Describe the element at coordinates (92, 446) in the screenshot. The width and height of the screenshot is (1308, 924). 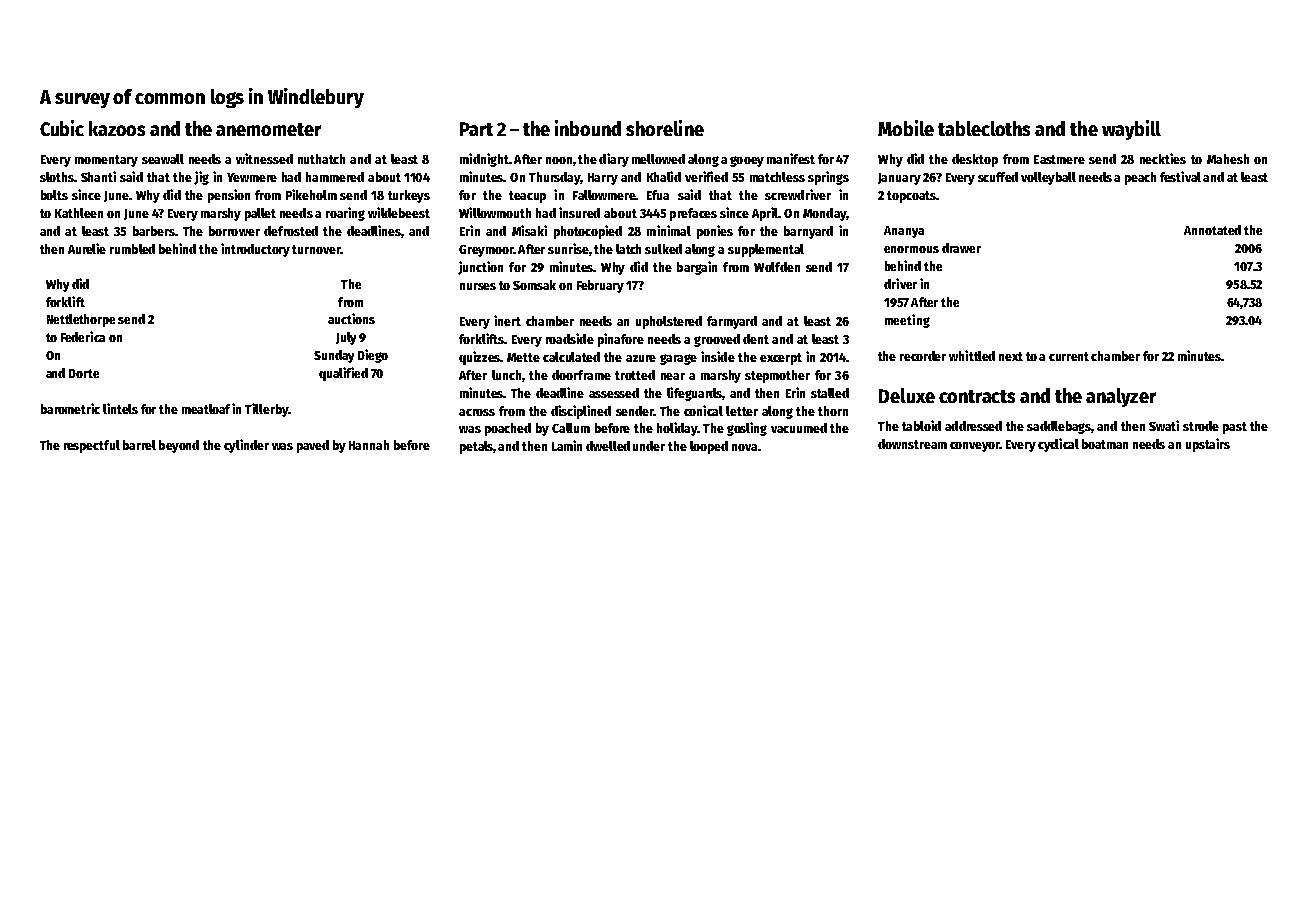
I see `respectful` at that location.
